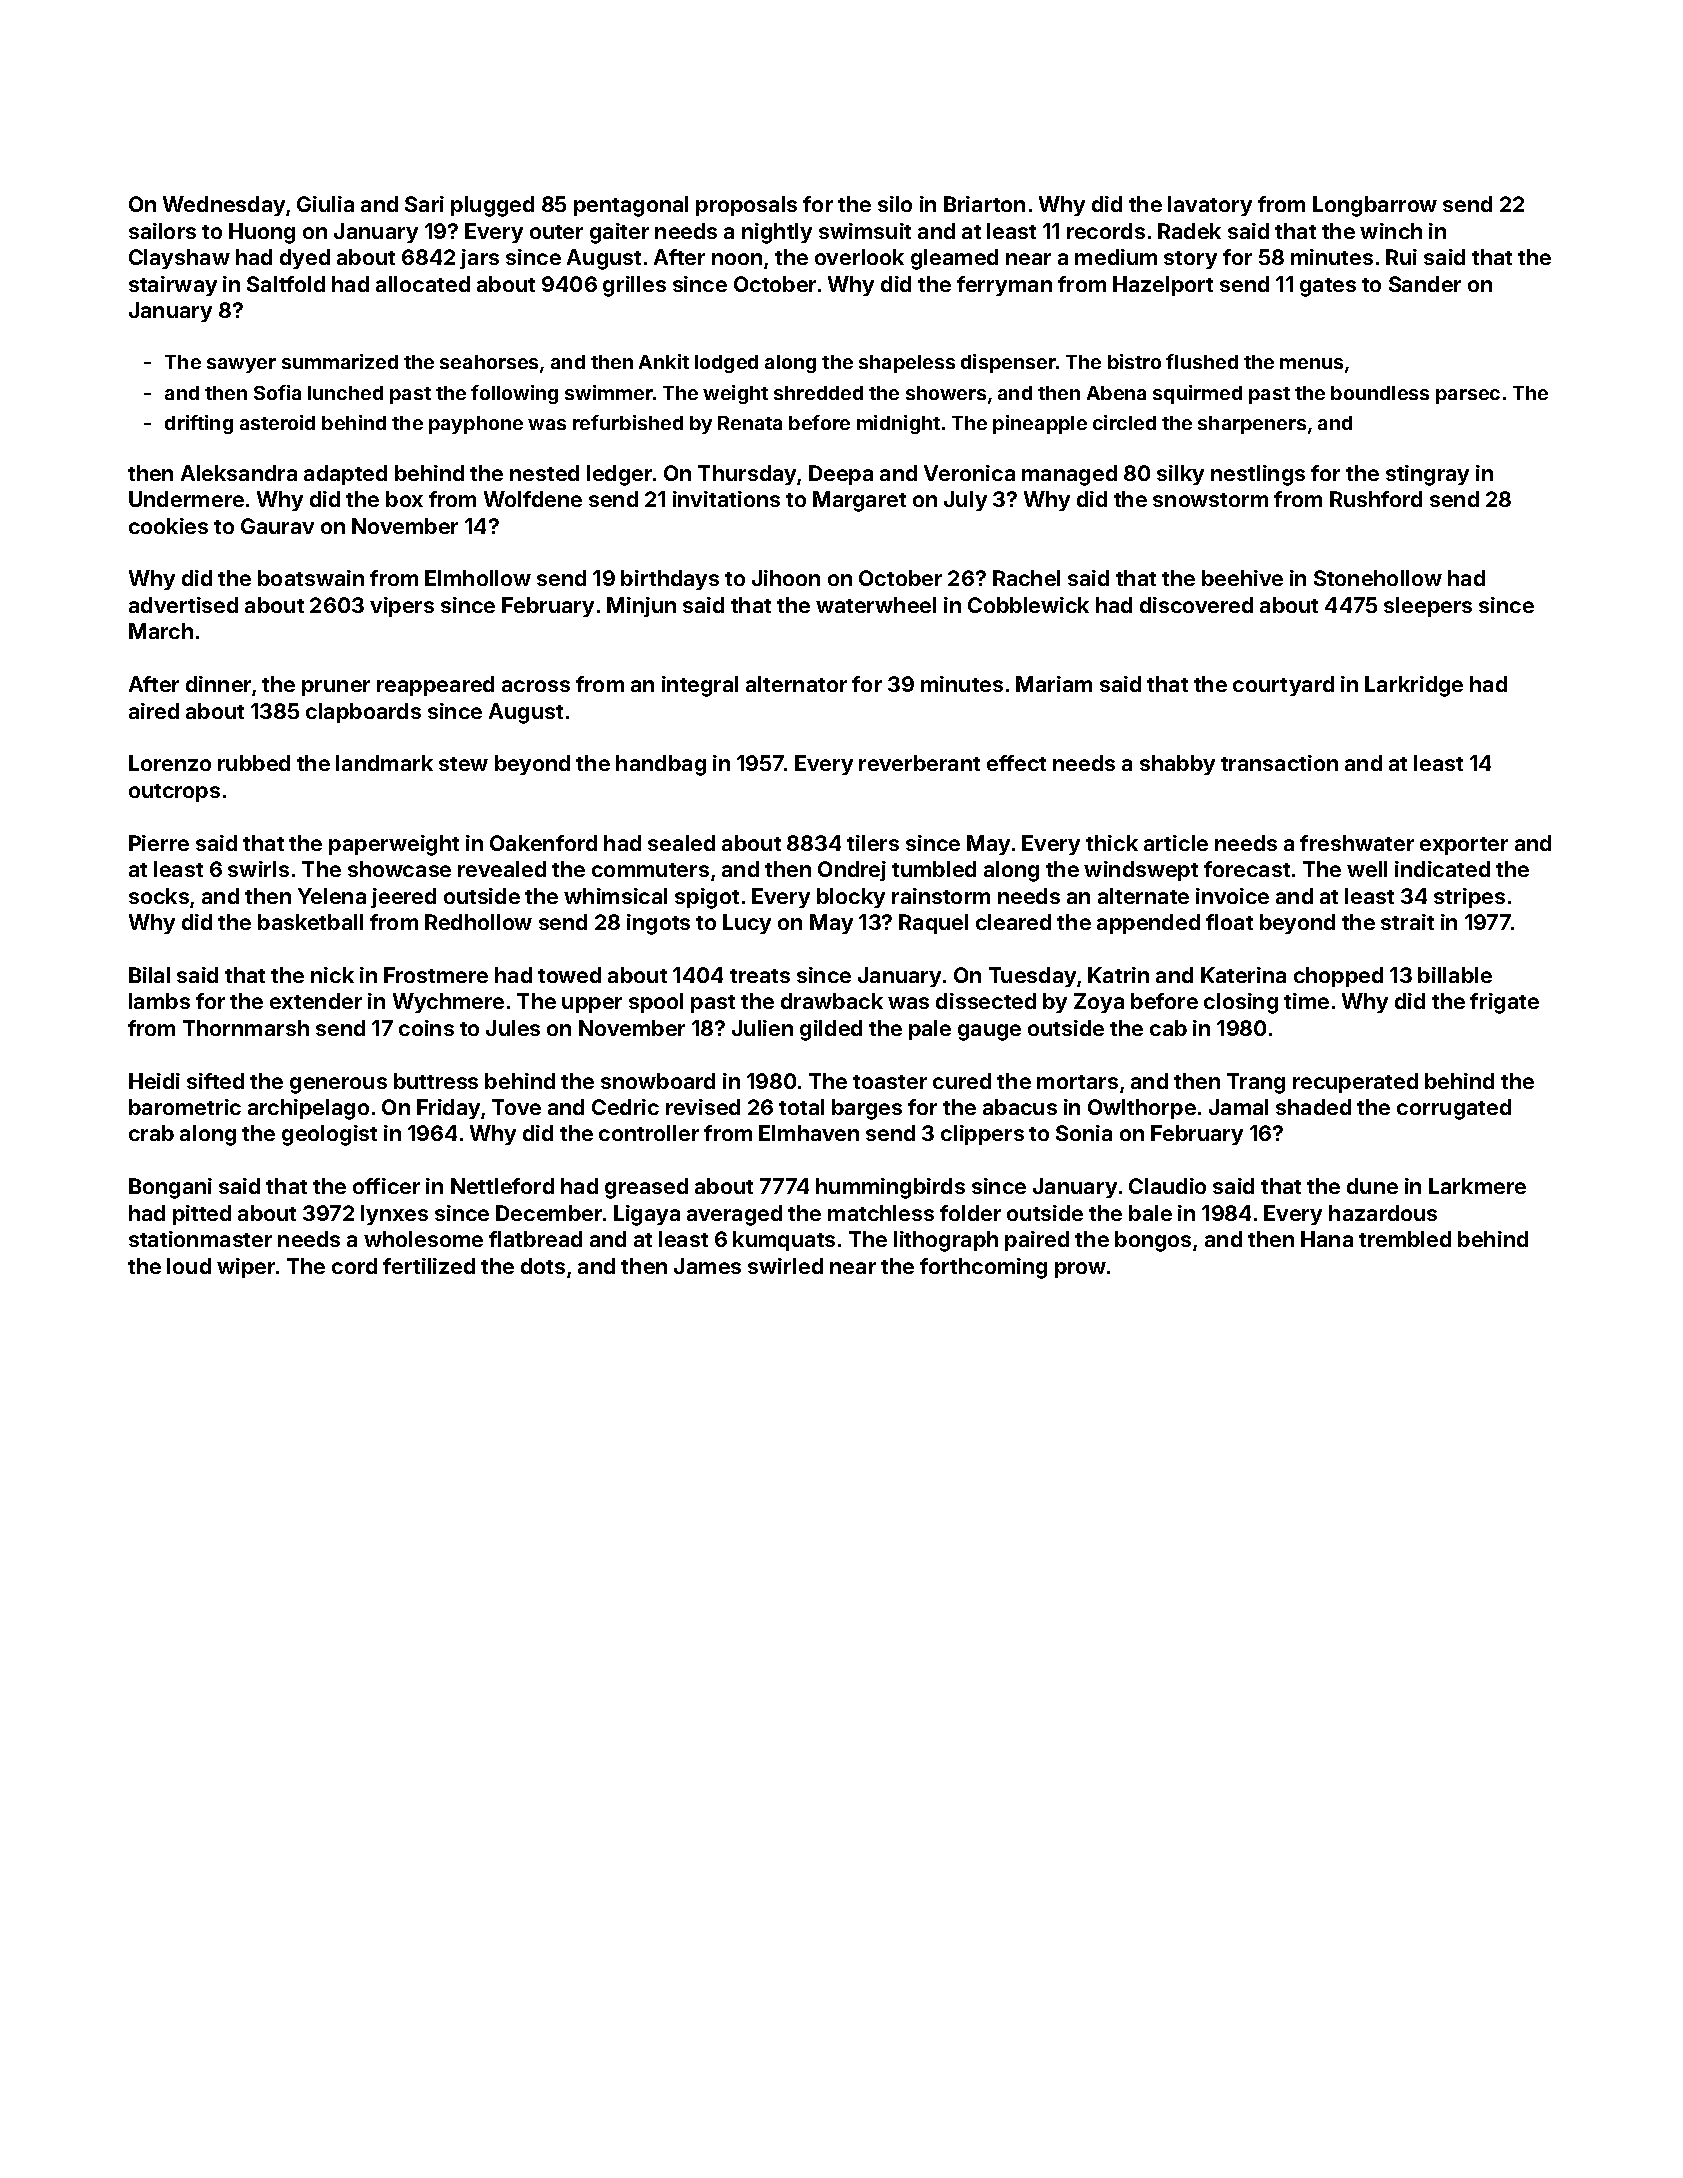  I want to click on silo, so click(895, 204).
